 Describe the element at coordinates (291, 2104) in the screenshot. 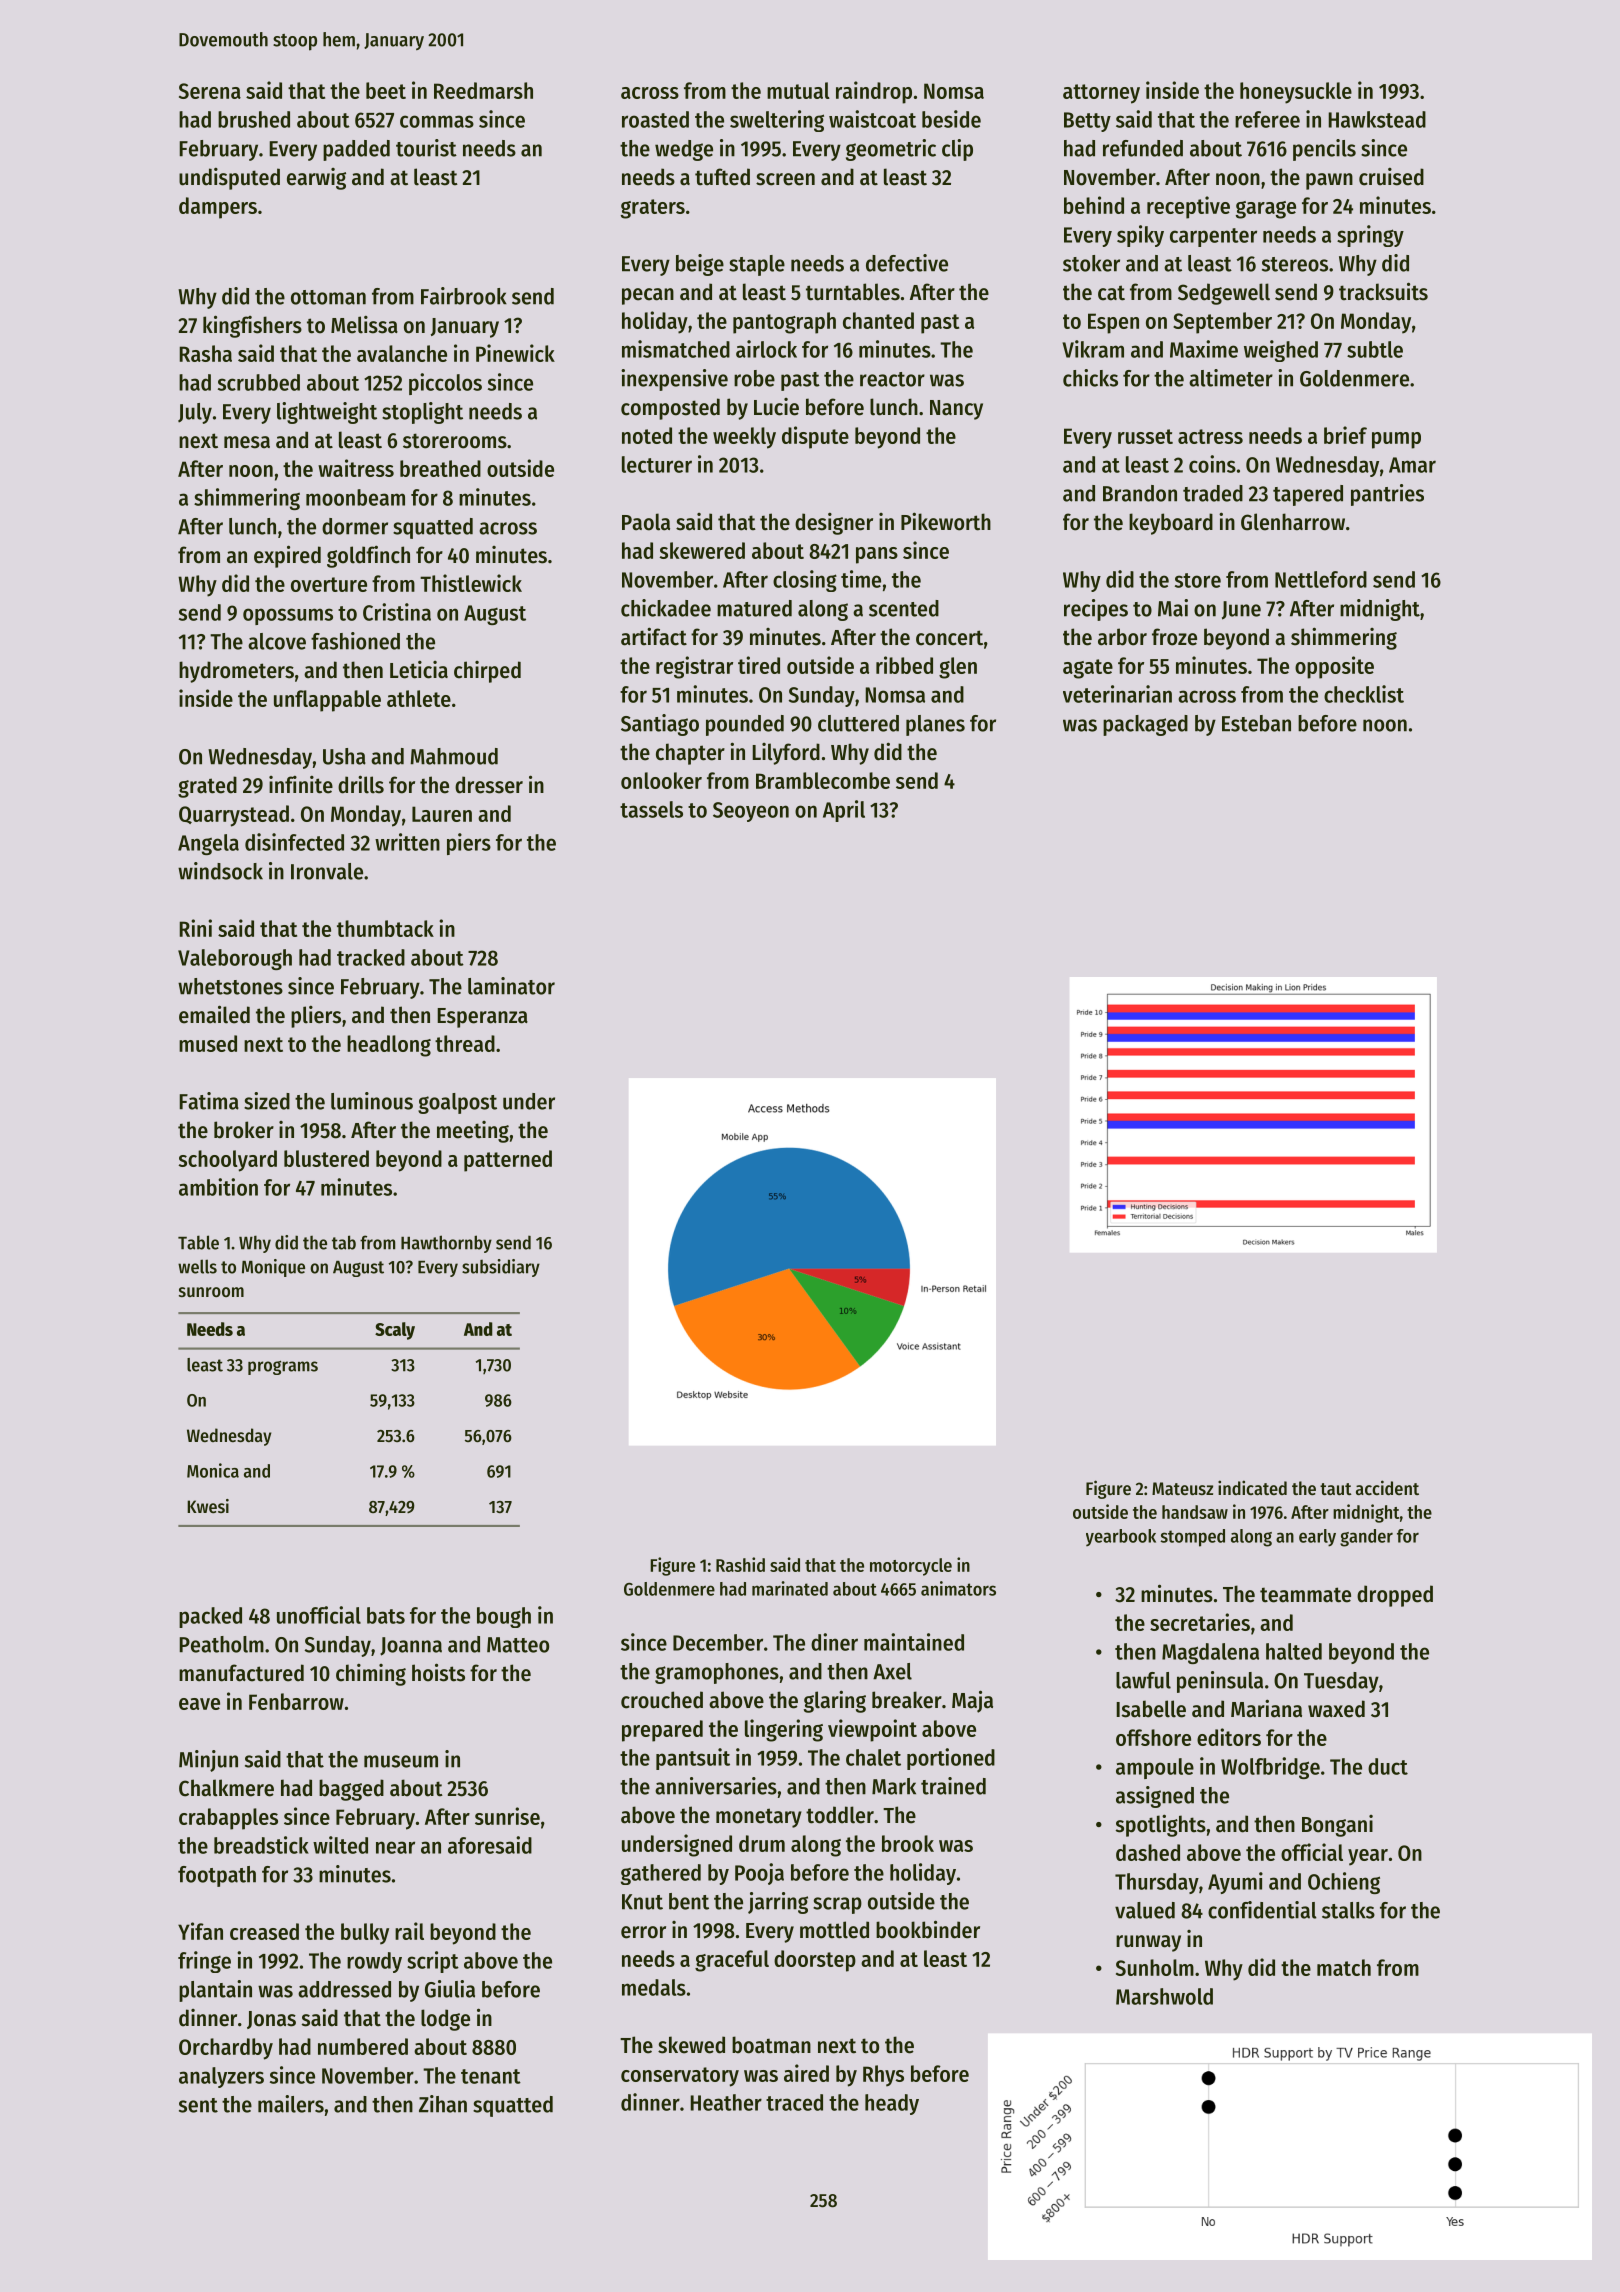

I see `mailers` at that location.
